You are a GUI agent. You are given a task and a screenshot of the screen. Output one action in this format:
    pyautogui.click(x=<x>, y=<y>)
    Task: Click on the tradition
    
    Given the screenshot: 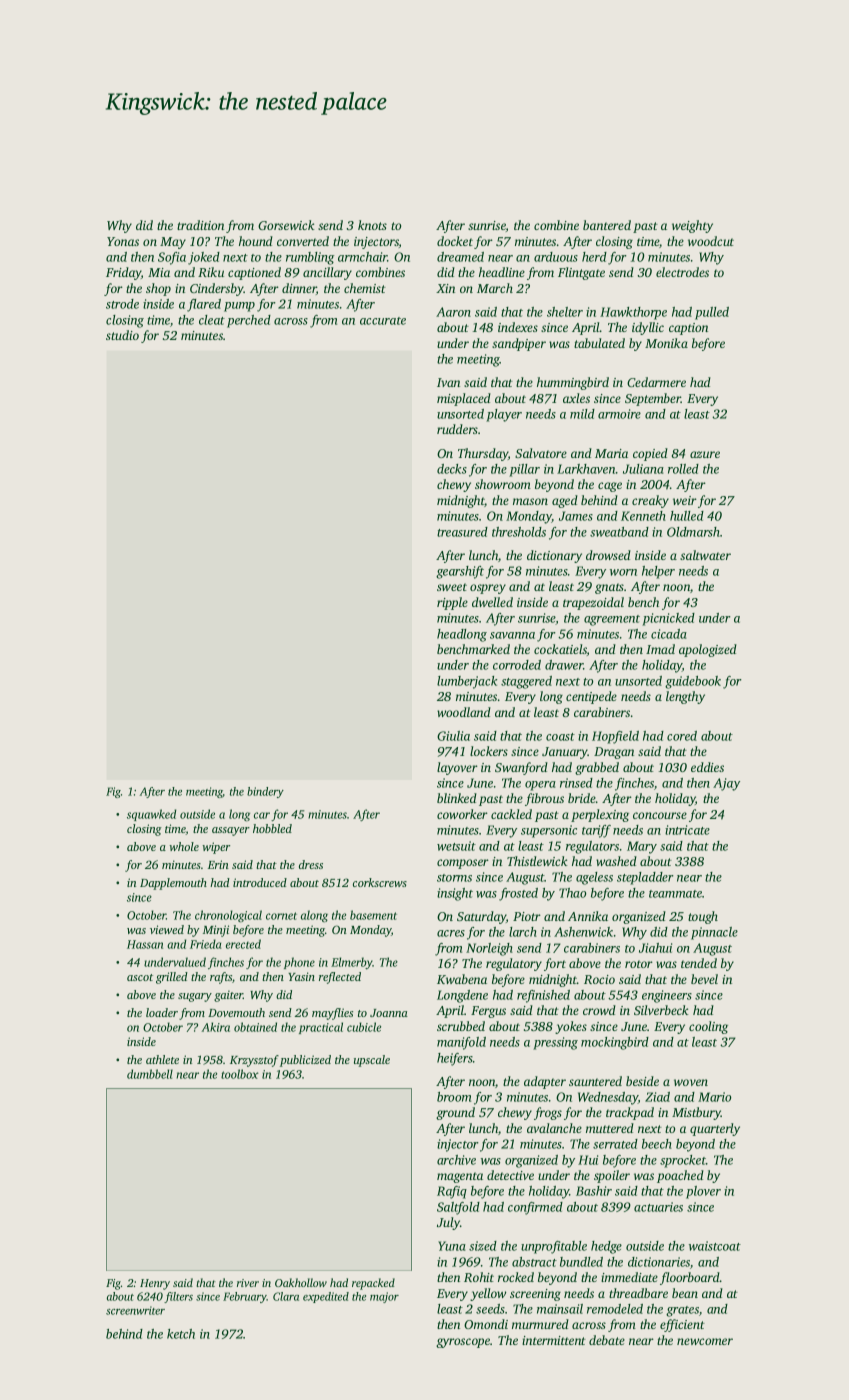 What is the action you would take?
    pyautogui.click(x=200, y=225)
